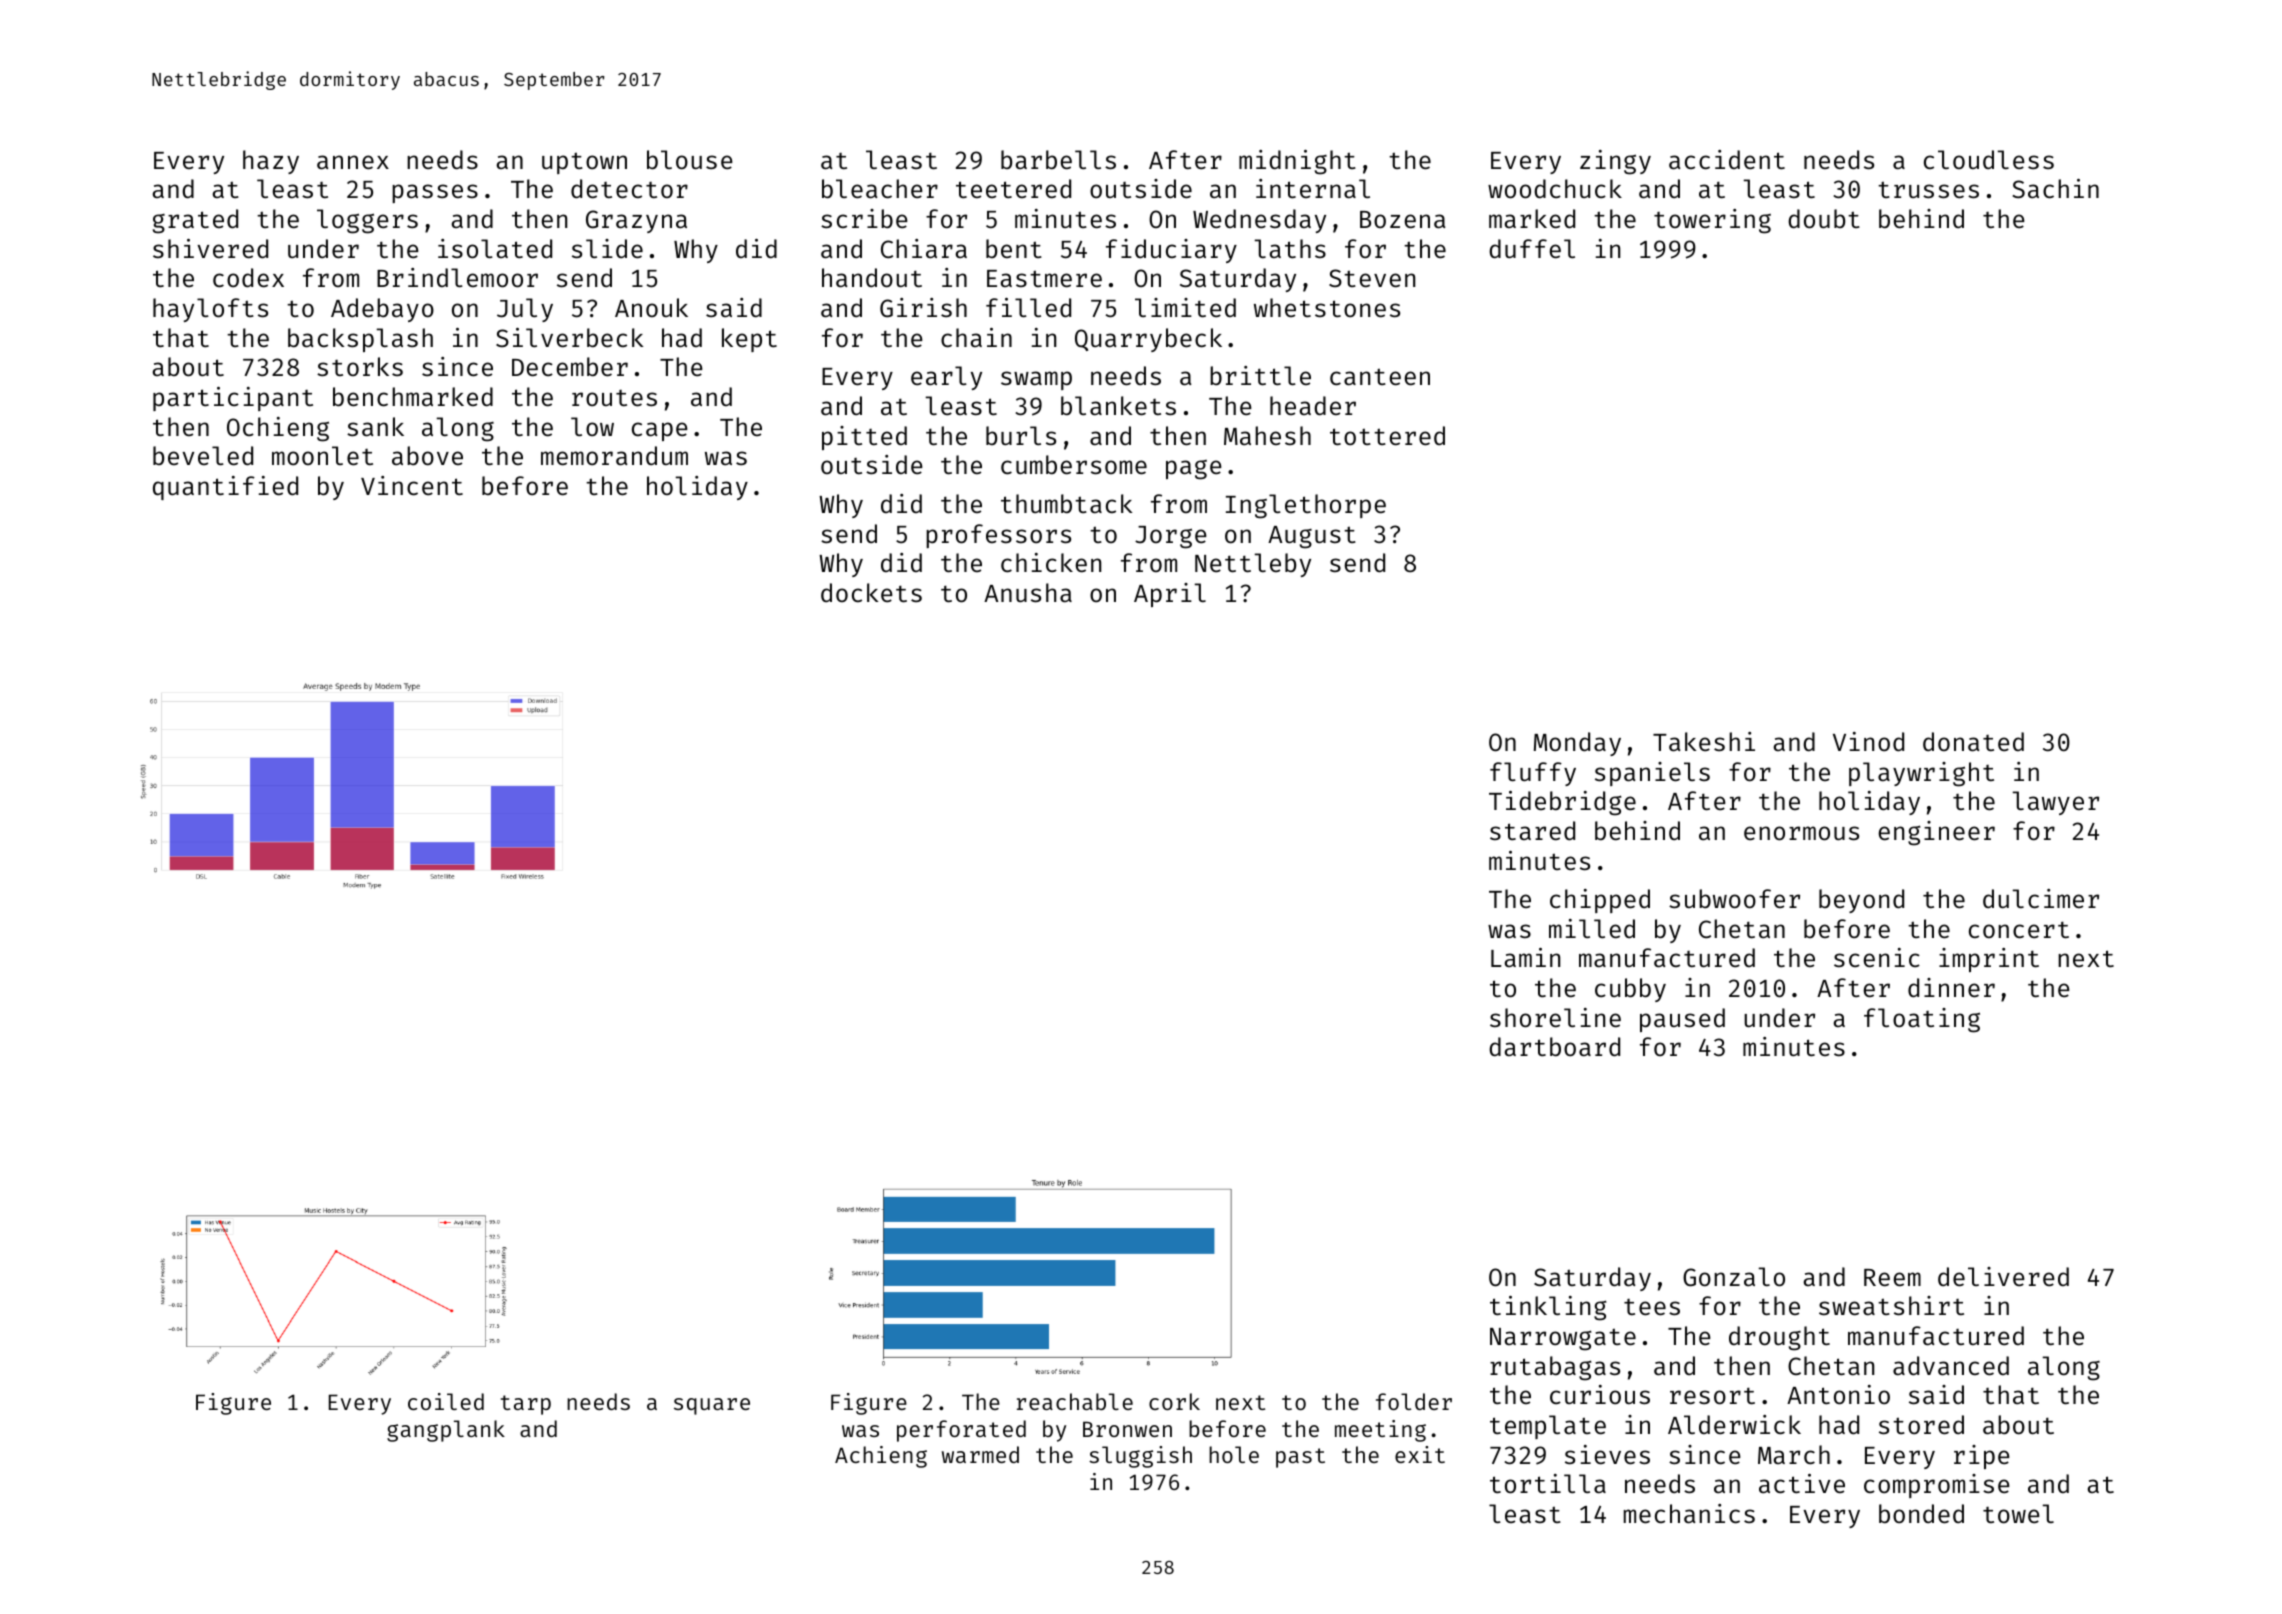 The height and width of the screenshot is (1614, 2282). Describe the element at coordinates (998, 536) in the screenshot. I see `professors` at that location.
